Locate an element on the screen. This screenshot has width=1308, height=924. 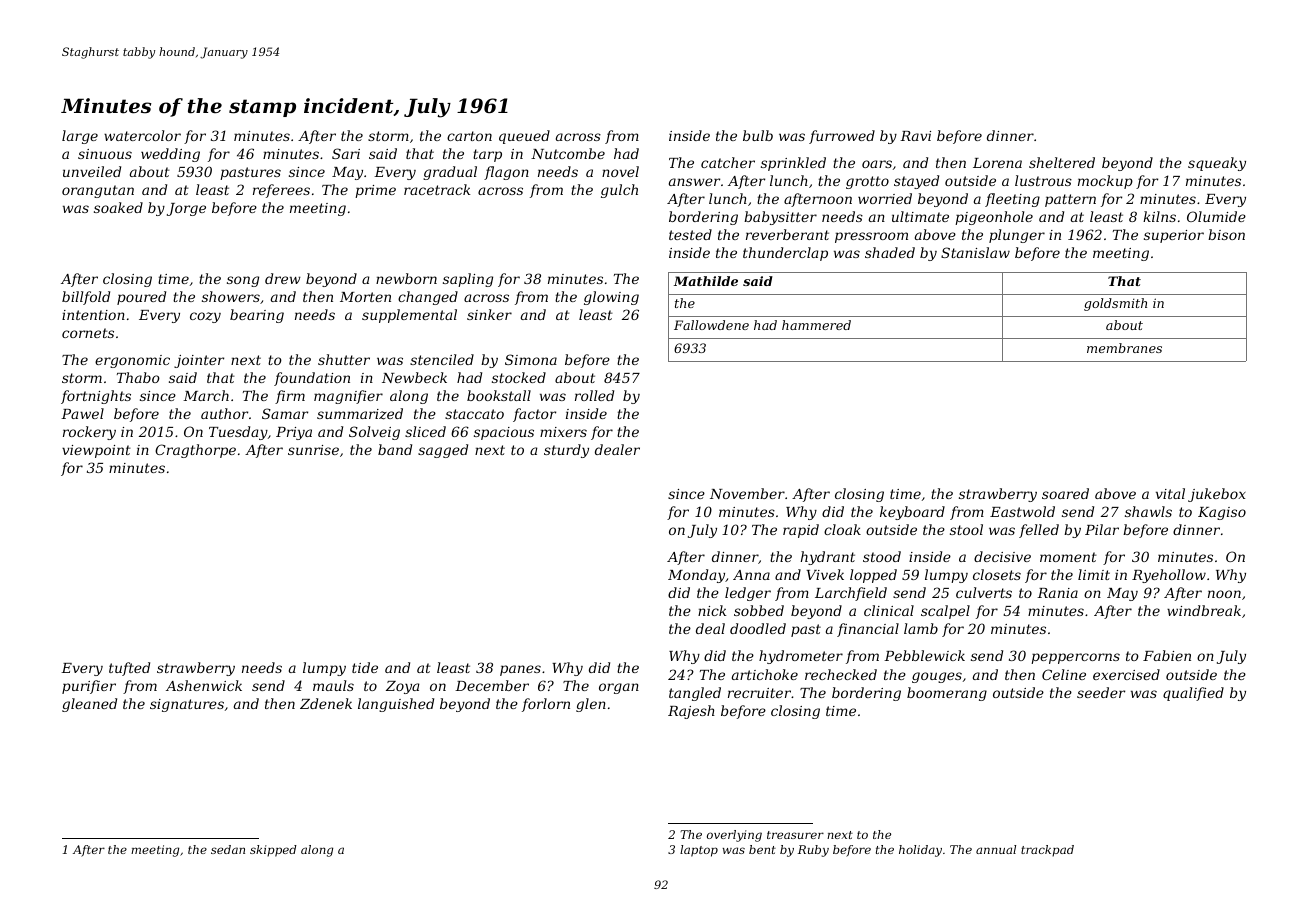
watercolor is located at coordinates (142, 135).
